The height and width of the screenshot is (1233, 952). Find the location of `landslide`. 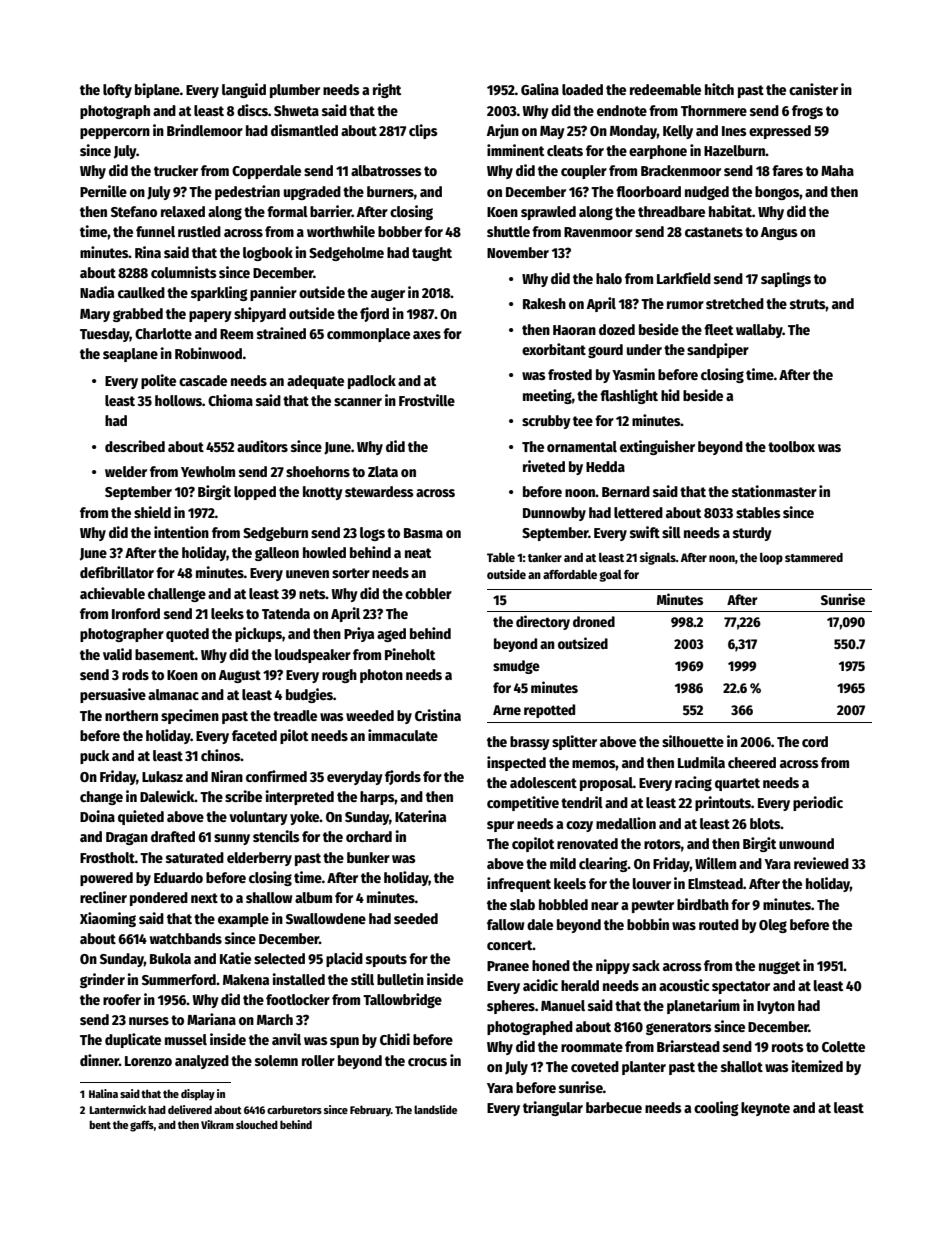

landslide is located at coordinates (435, 1109).
